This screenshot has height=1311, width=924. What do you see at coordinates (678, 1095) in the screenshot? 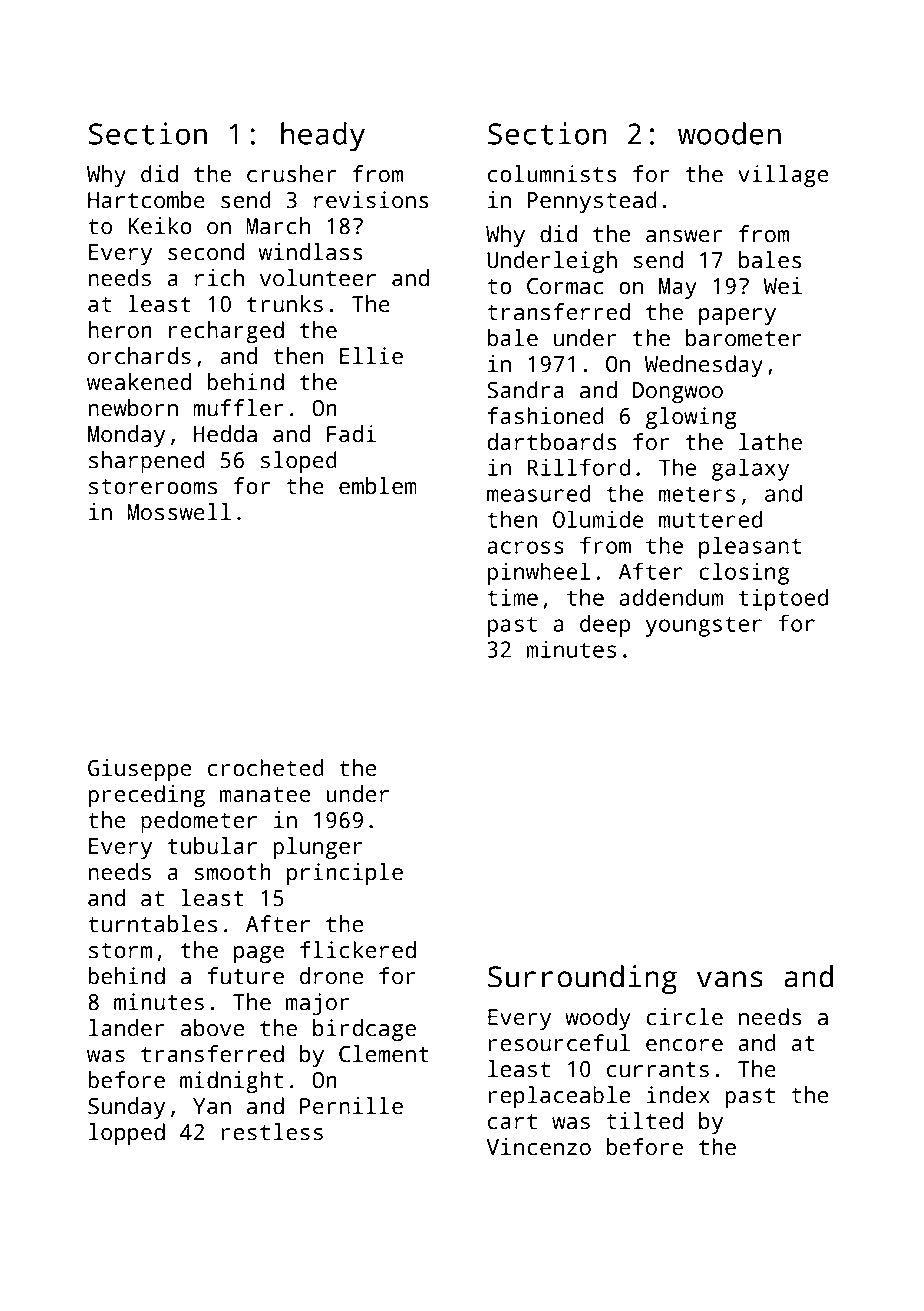
I see `index` at bounding box center [678, 1095].
